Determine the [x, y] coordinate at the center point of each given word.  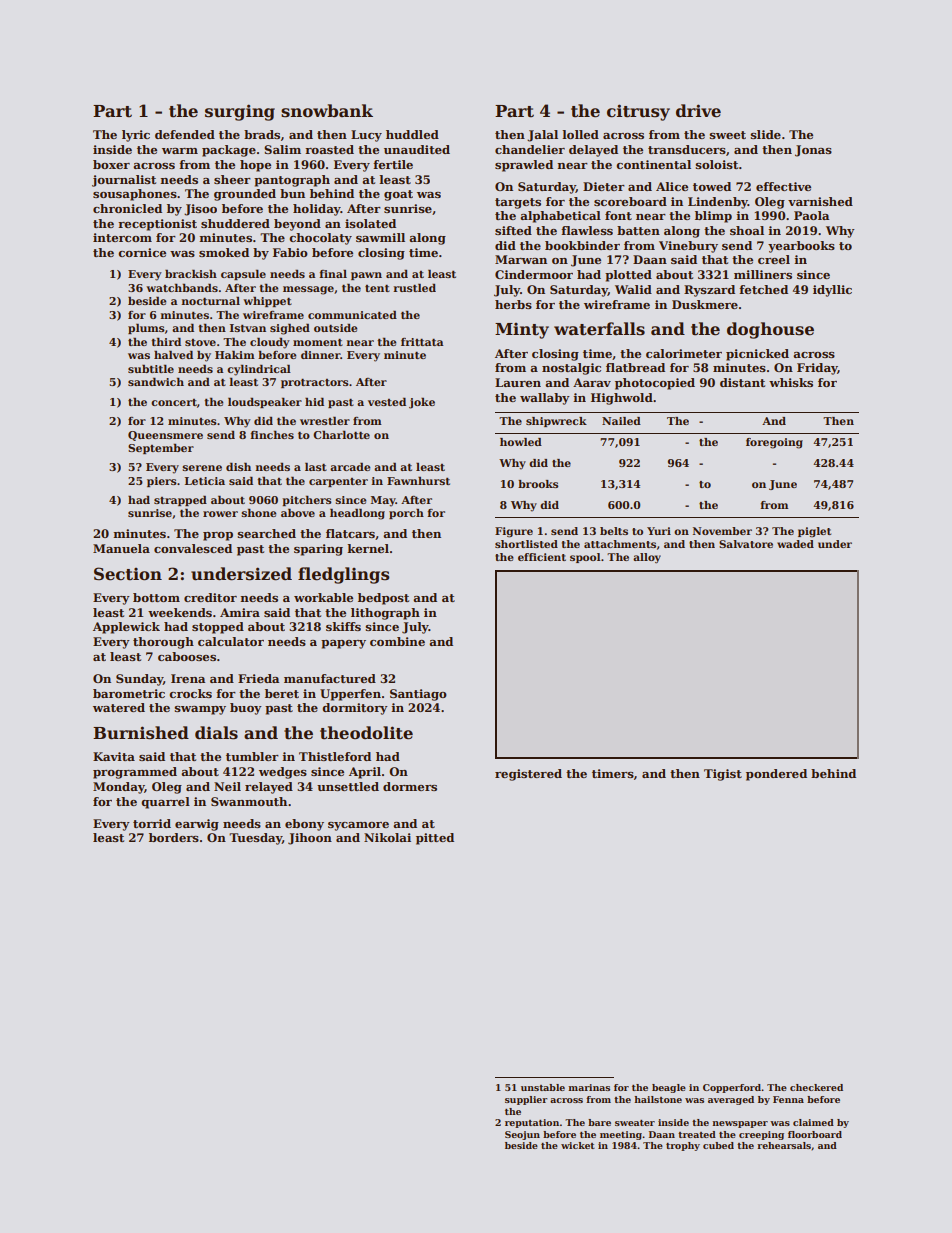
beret [282, 693]
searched [266, 533]
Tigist [723, 775]
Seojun [522, 1135]
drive [698, 111]
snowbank [327, 111]
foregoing [774, 443]
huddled [412, 134]
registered [528, 775]
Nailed [621, 421]
